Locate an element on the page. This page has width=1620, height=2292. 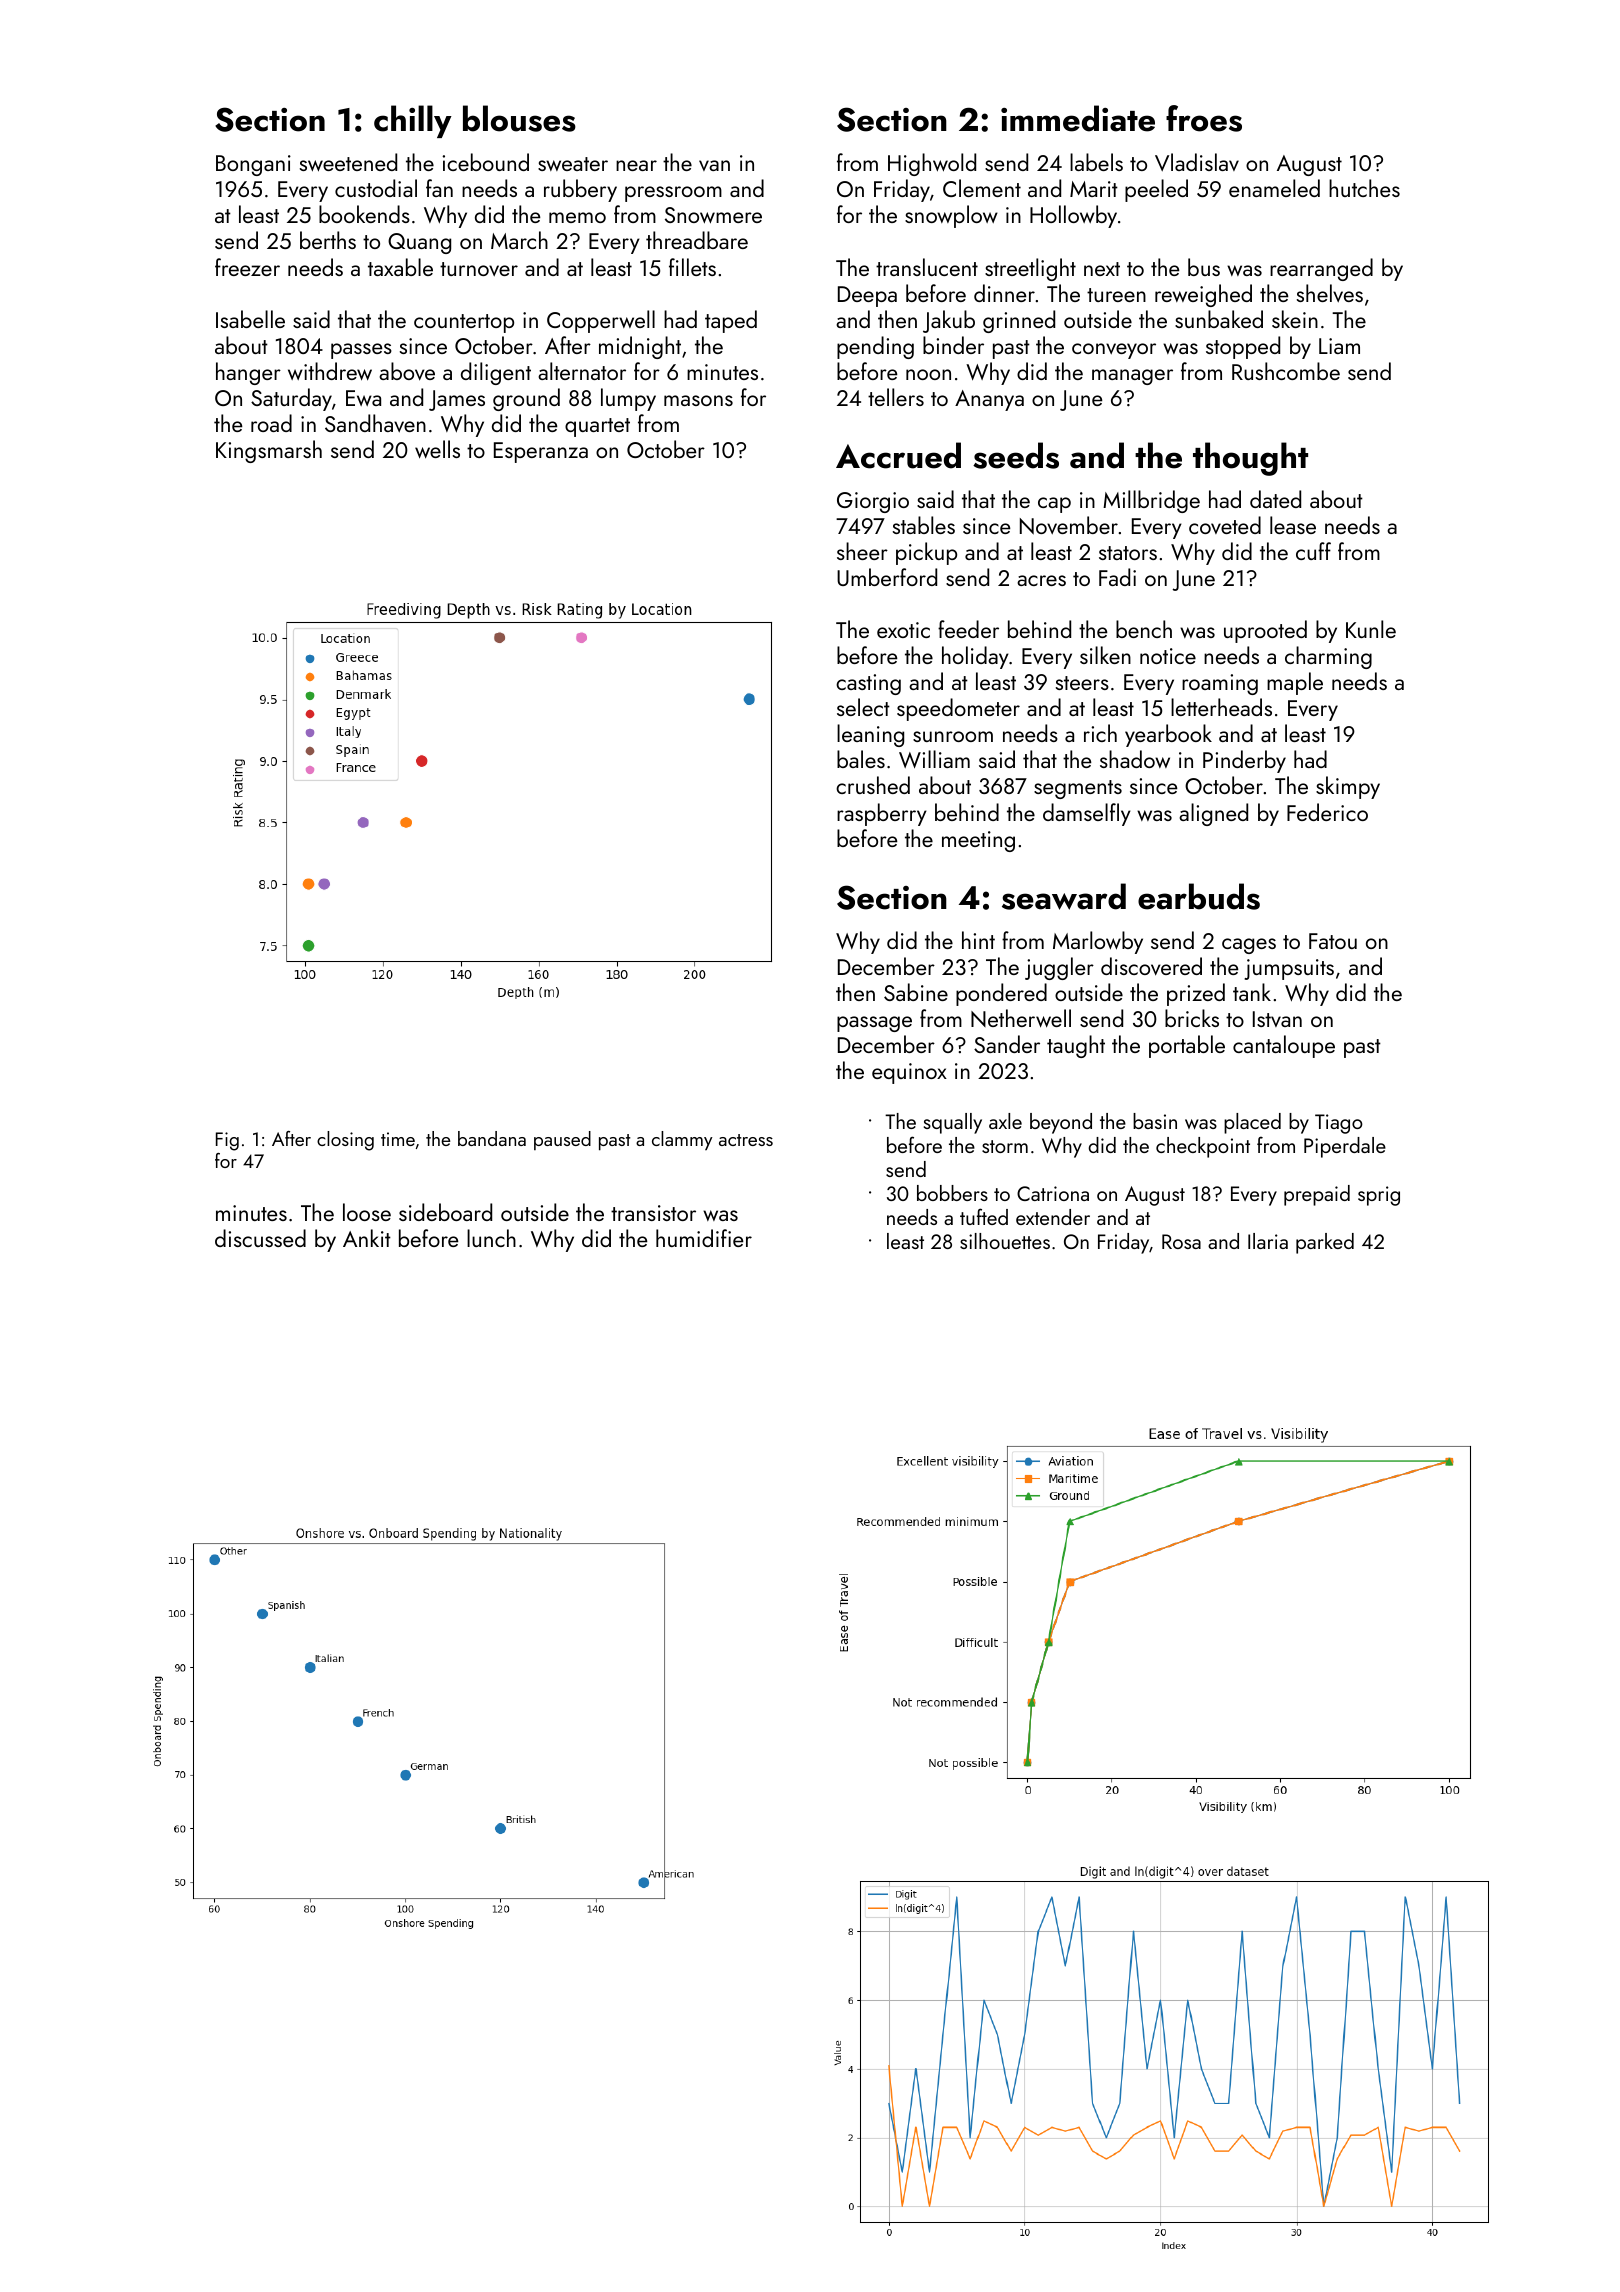
froes is located at coordinates (1204, 118).
